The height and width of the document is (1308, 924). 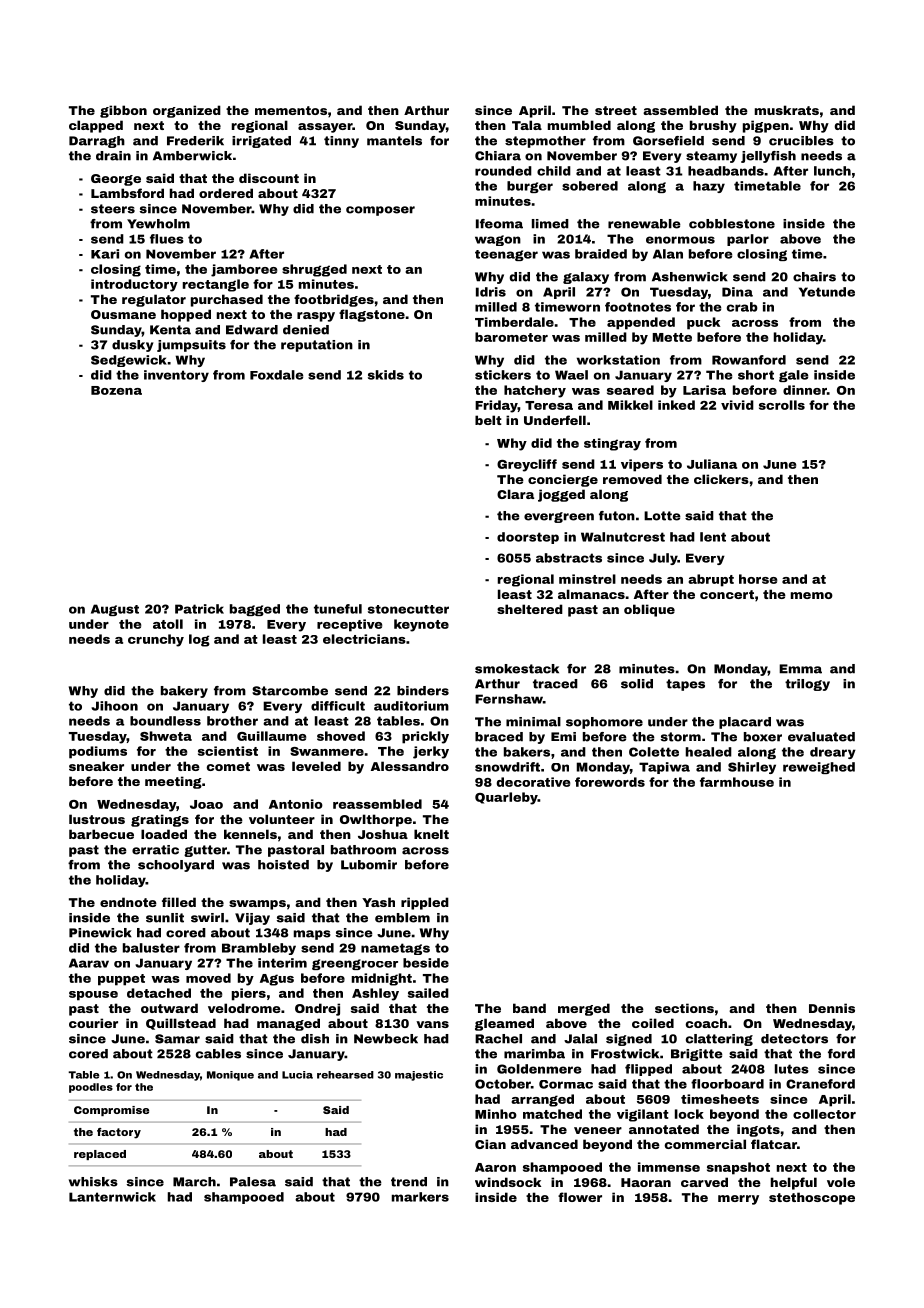 What do you see at coordinates (338, 706) in the document?
I see `difficult` at bounding box center [338, 706].
